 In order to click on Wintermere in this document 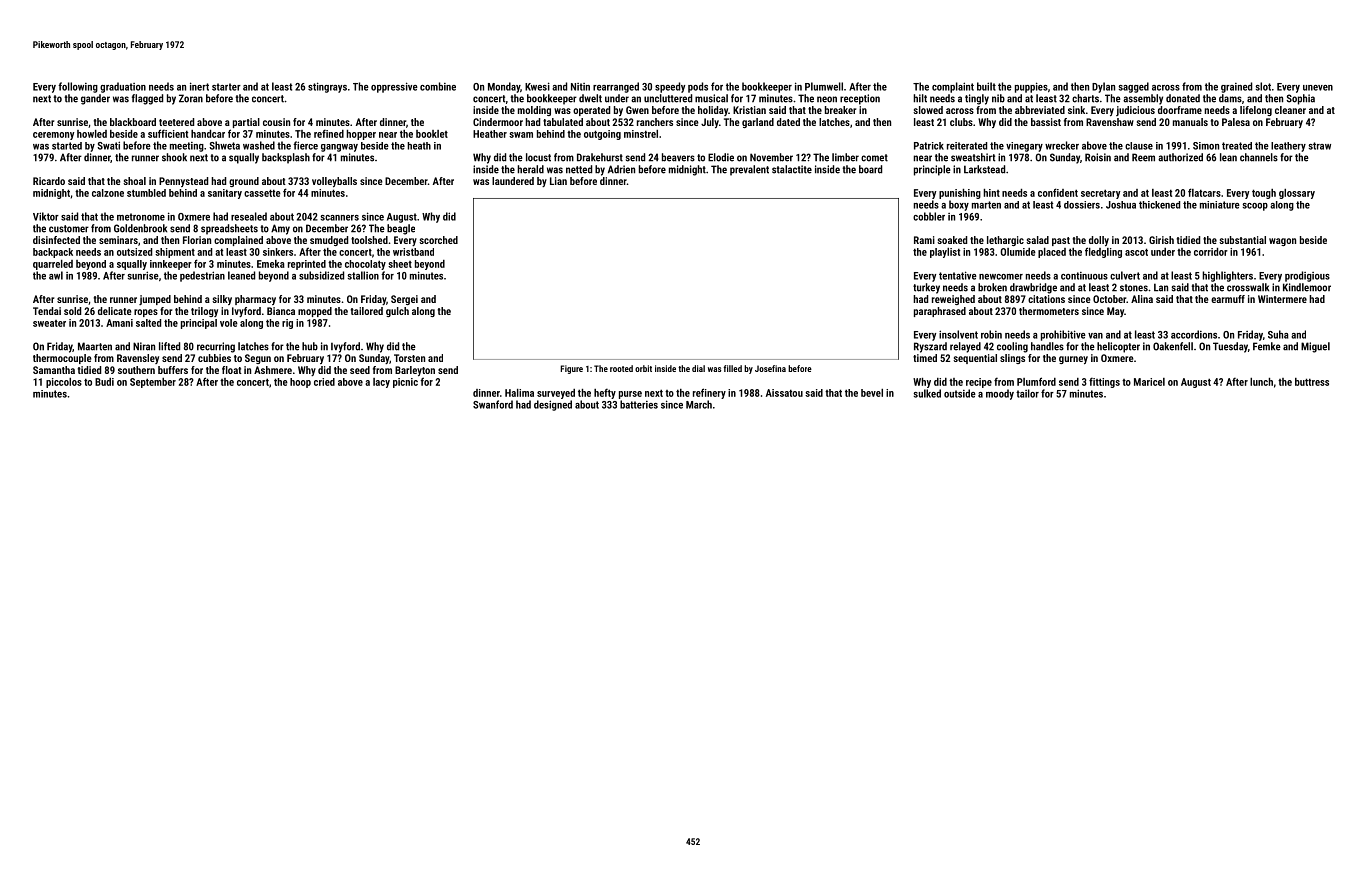, I will do `click(1282, 299)`.
